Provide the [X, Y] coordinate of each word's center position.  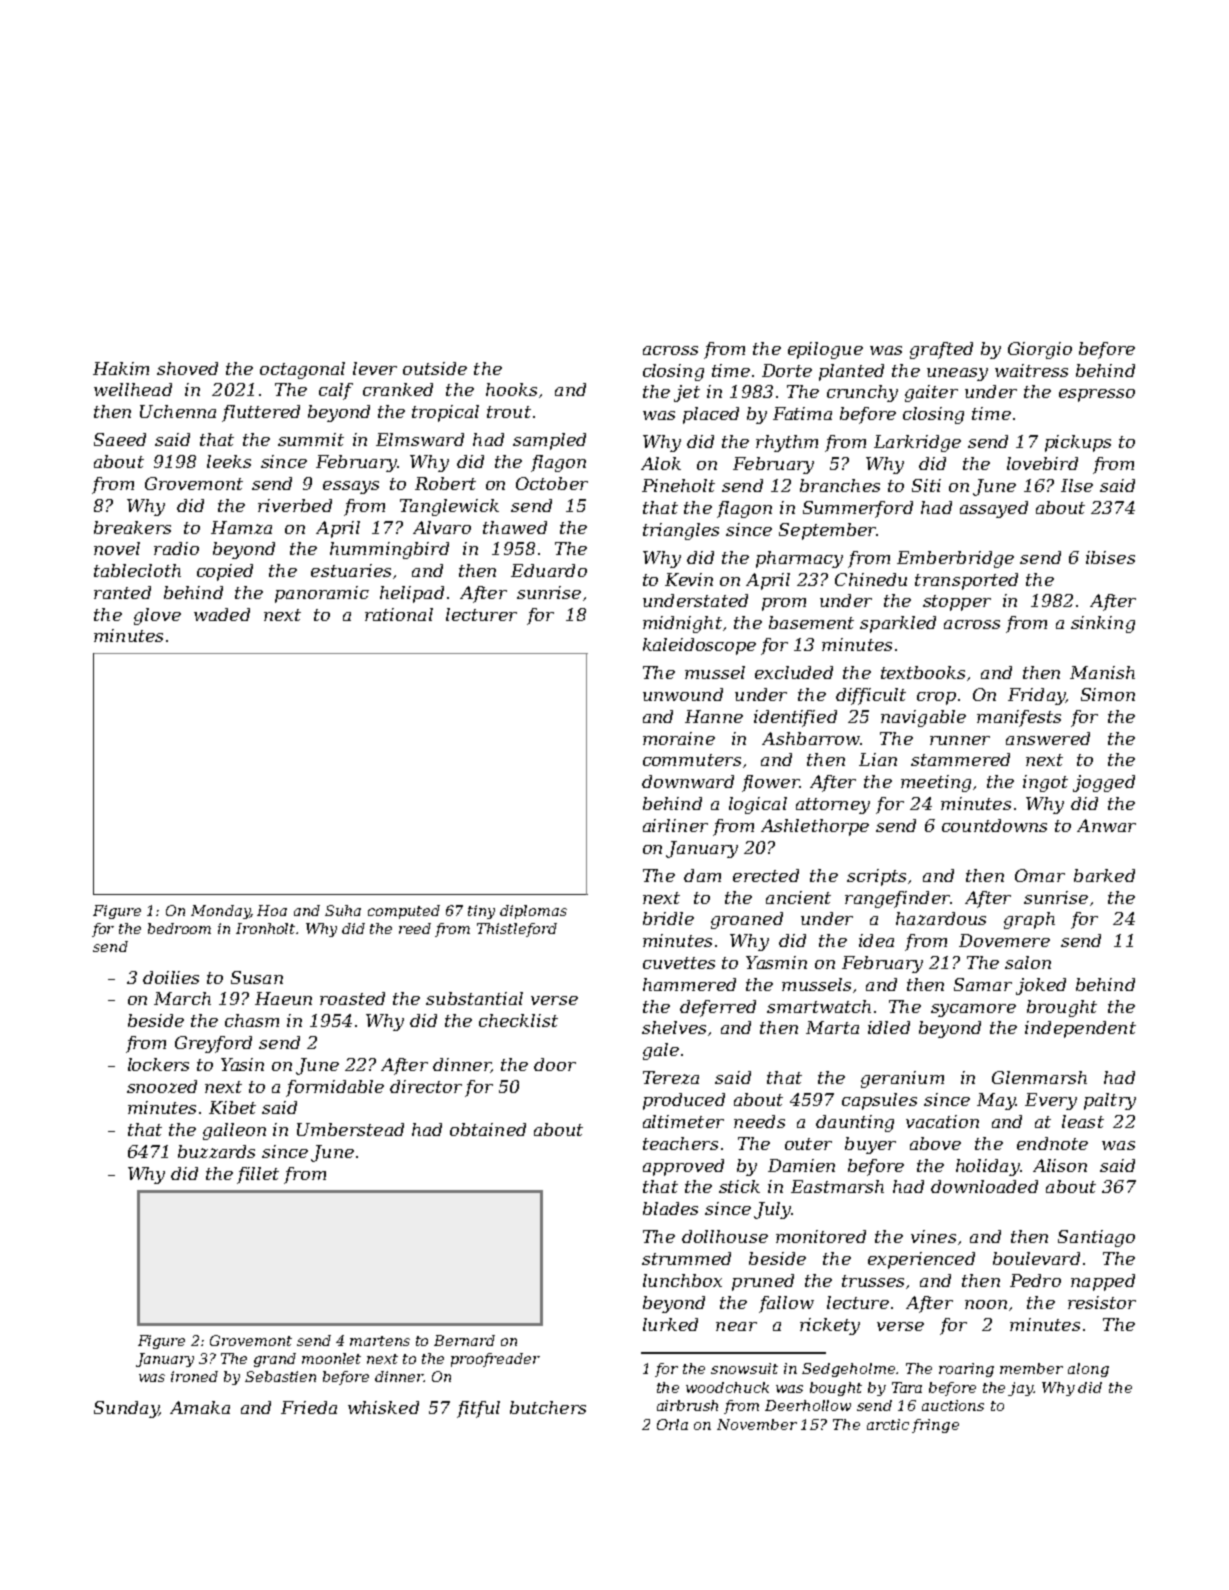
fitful [478, 1409]
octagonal [302, 370]
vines [933, 1236]
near [736, 1326]
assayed [994, 509]
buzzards [216, 1151]
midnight [682, 624]
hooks [511, 389]
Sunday [126, 1409]
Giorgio [1040, 350]
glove [157, 616]
